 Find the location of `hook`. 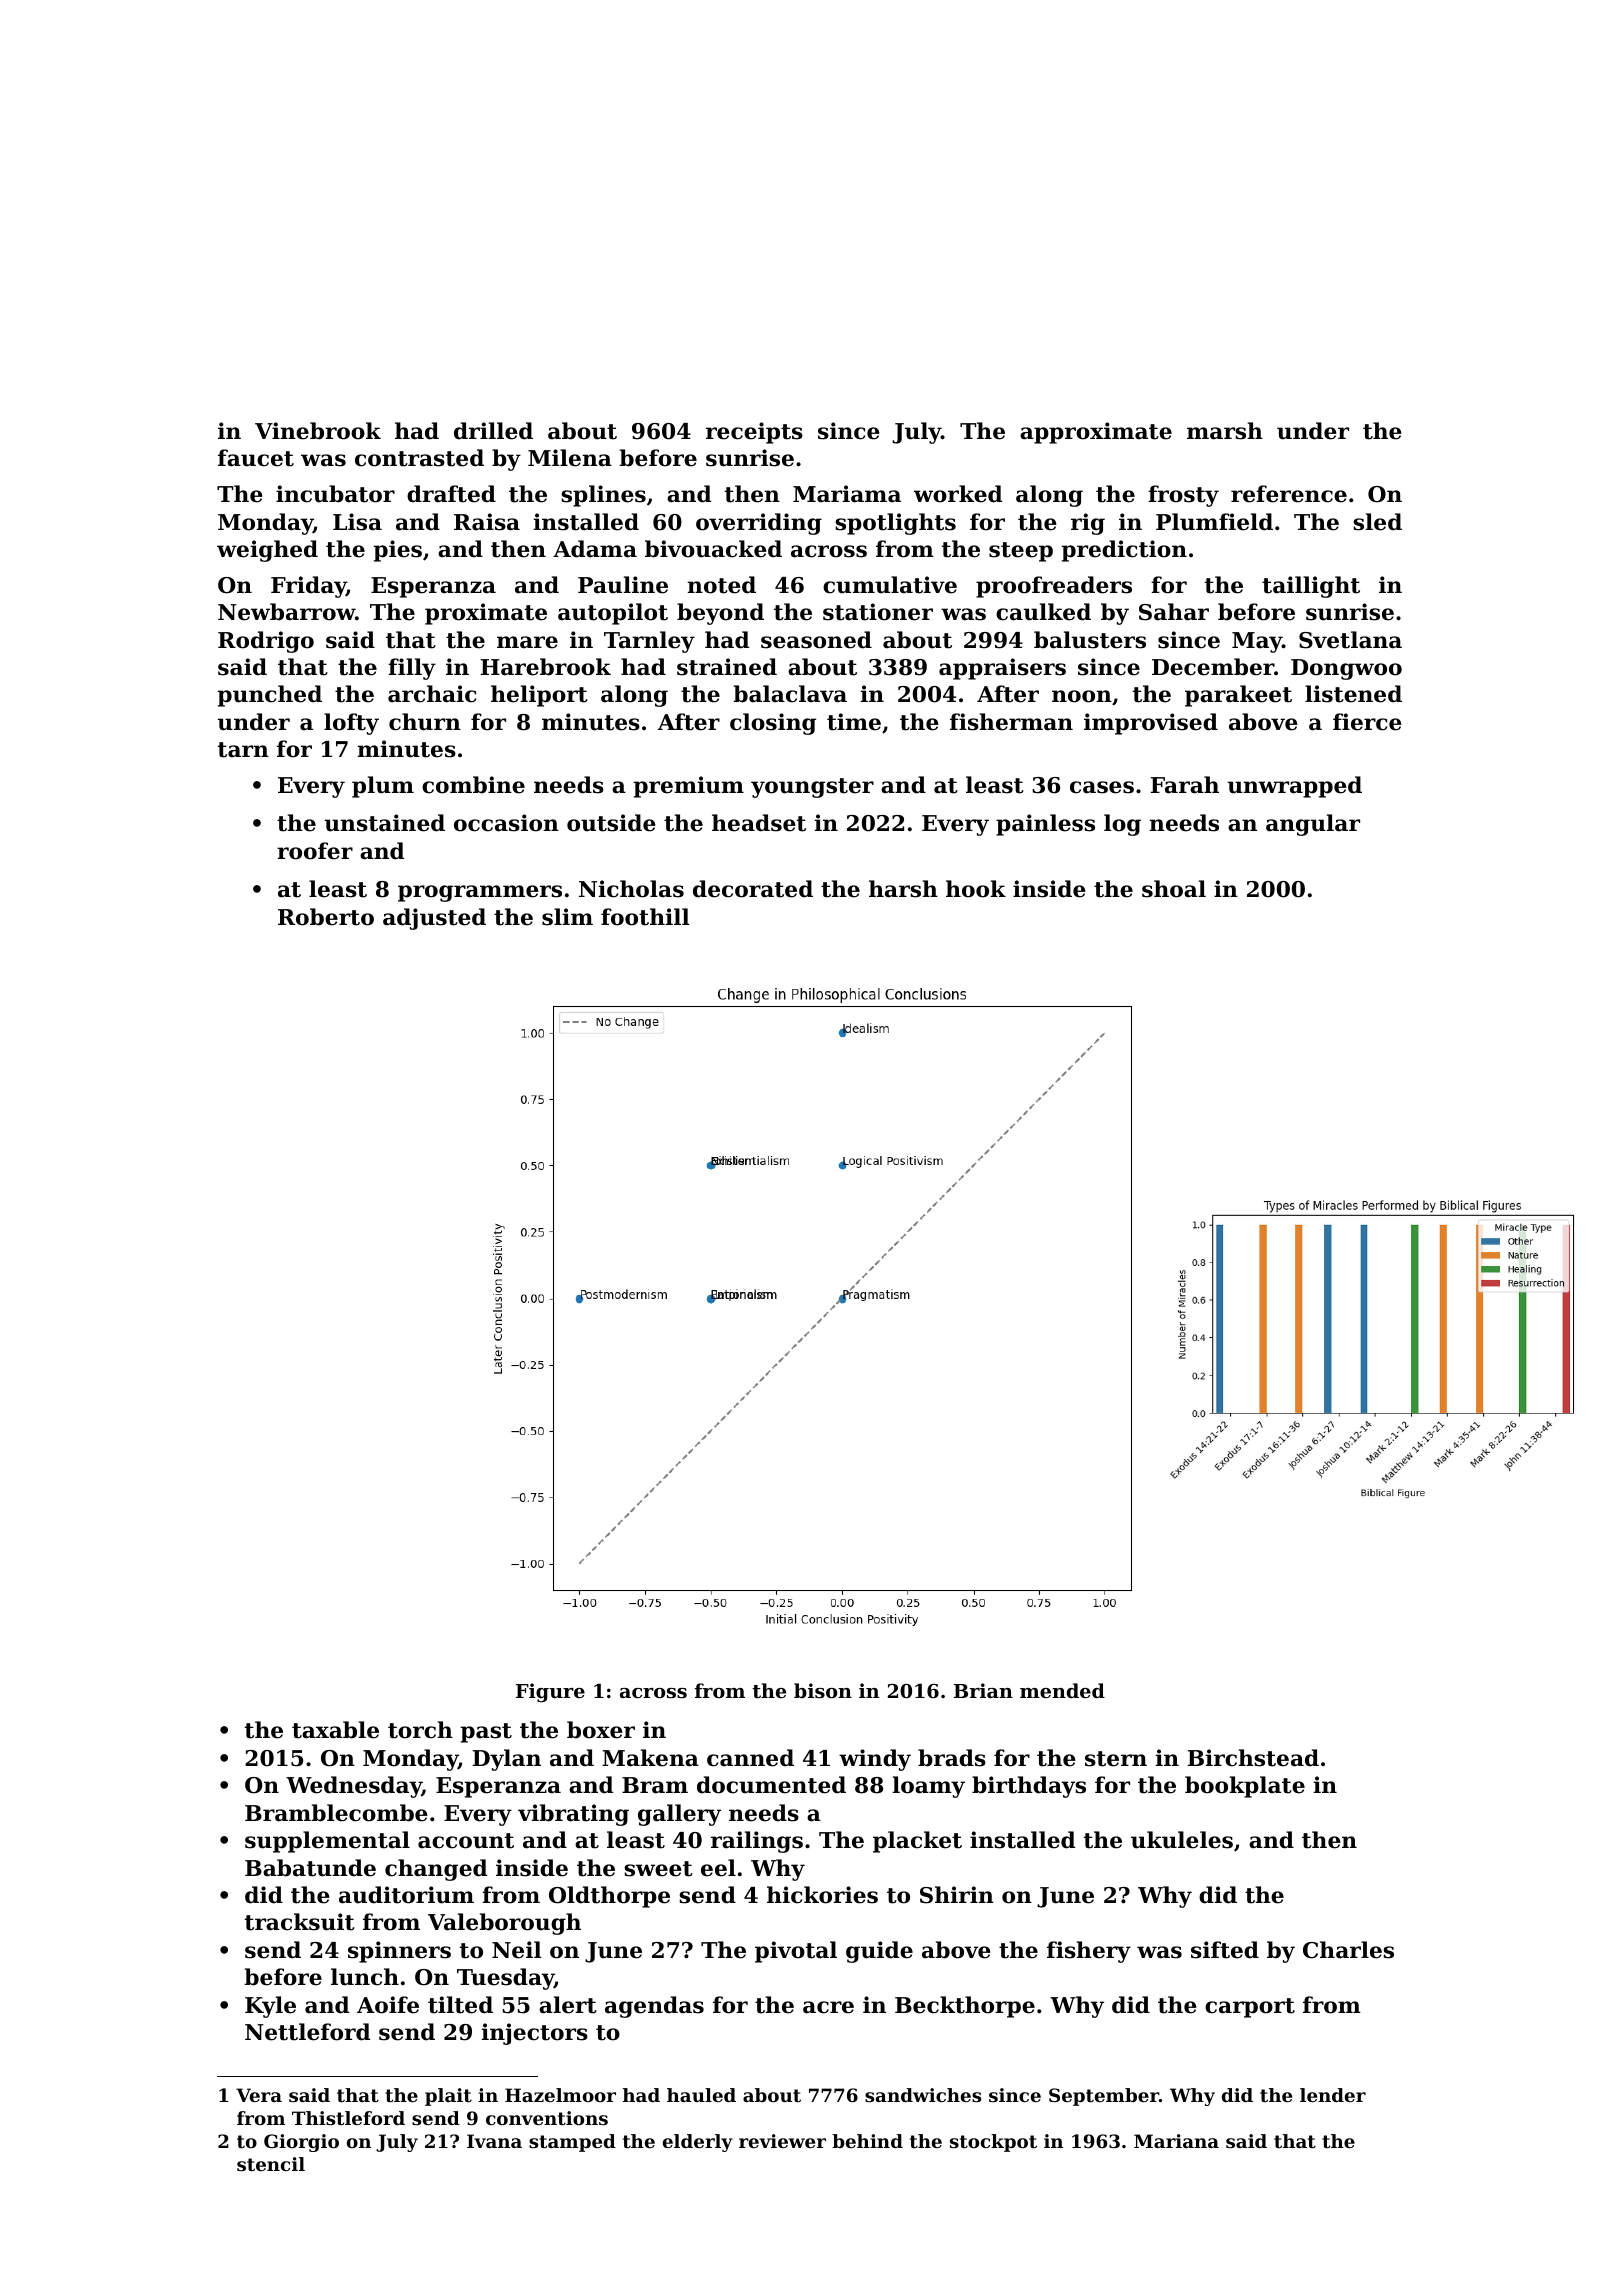

hook is located at coordinates (976, 889).
